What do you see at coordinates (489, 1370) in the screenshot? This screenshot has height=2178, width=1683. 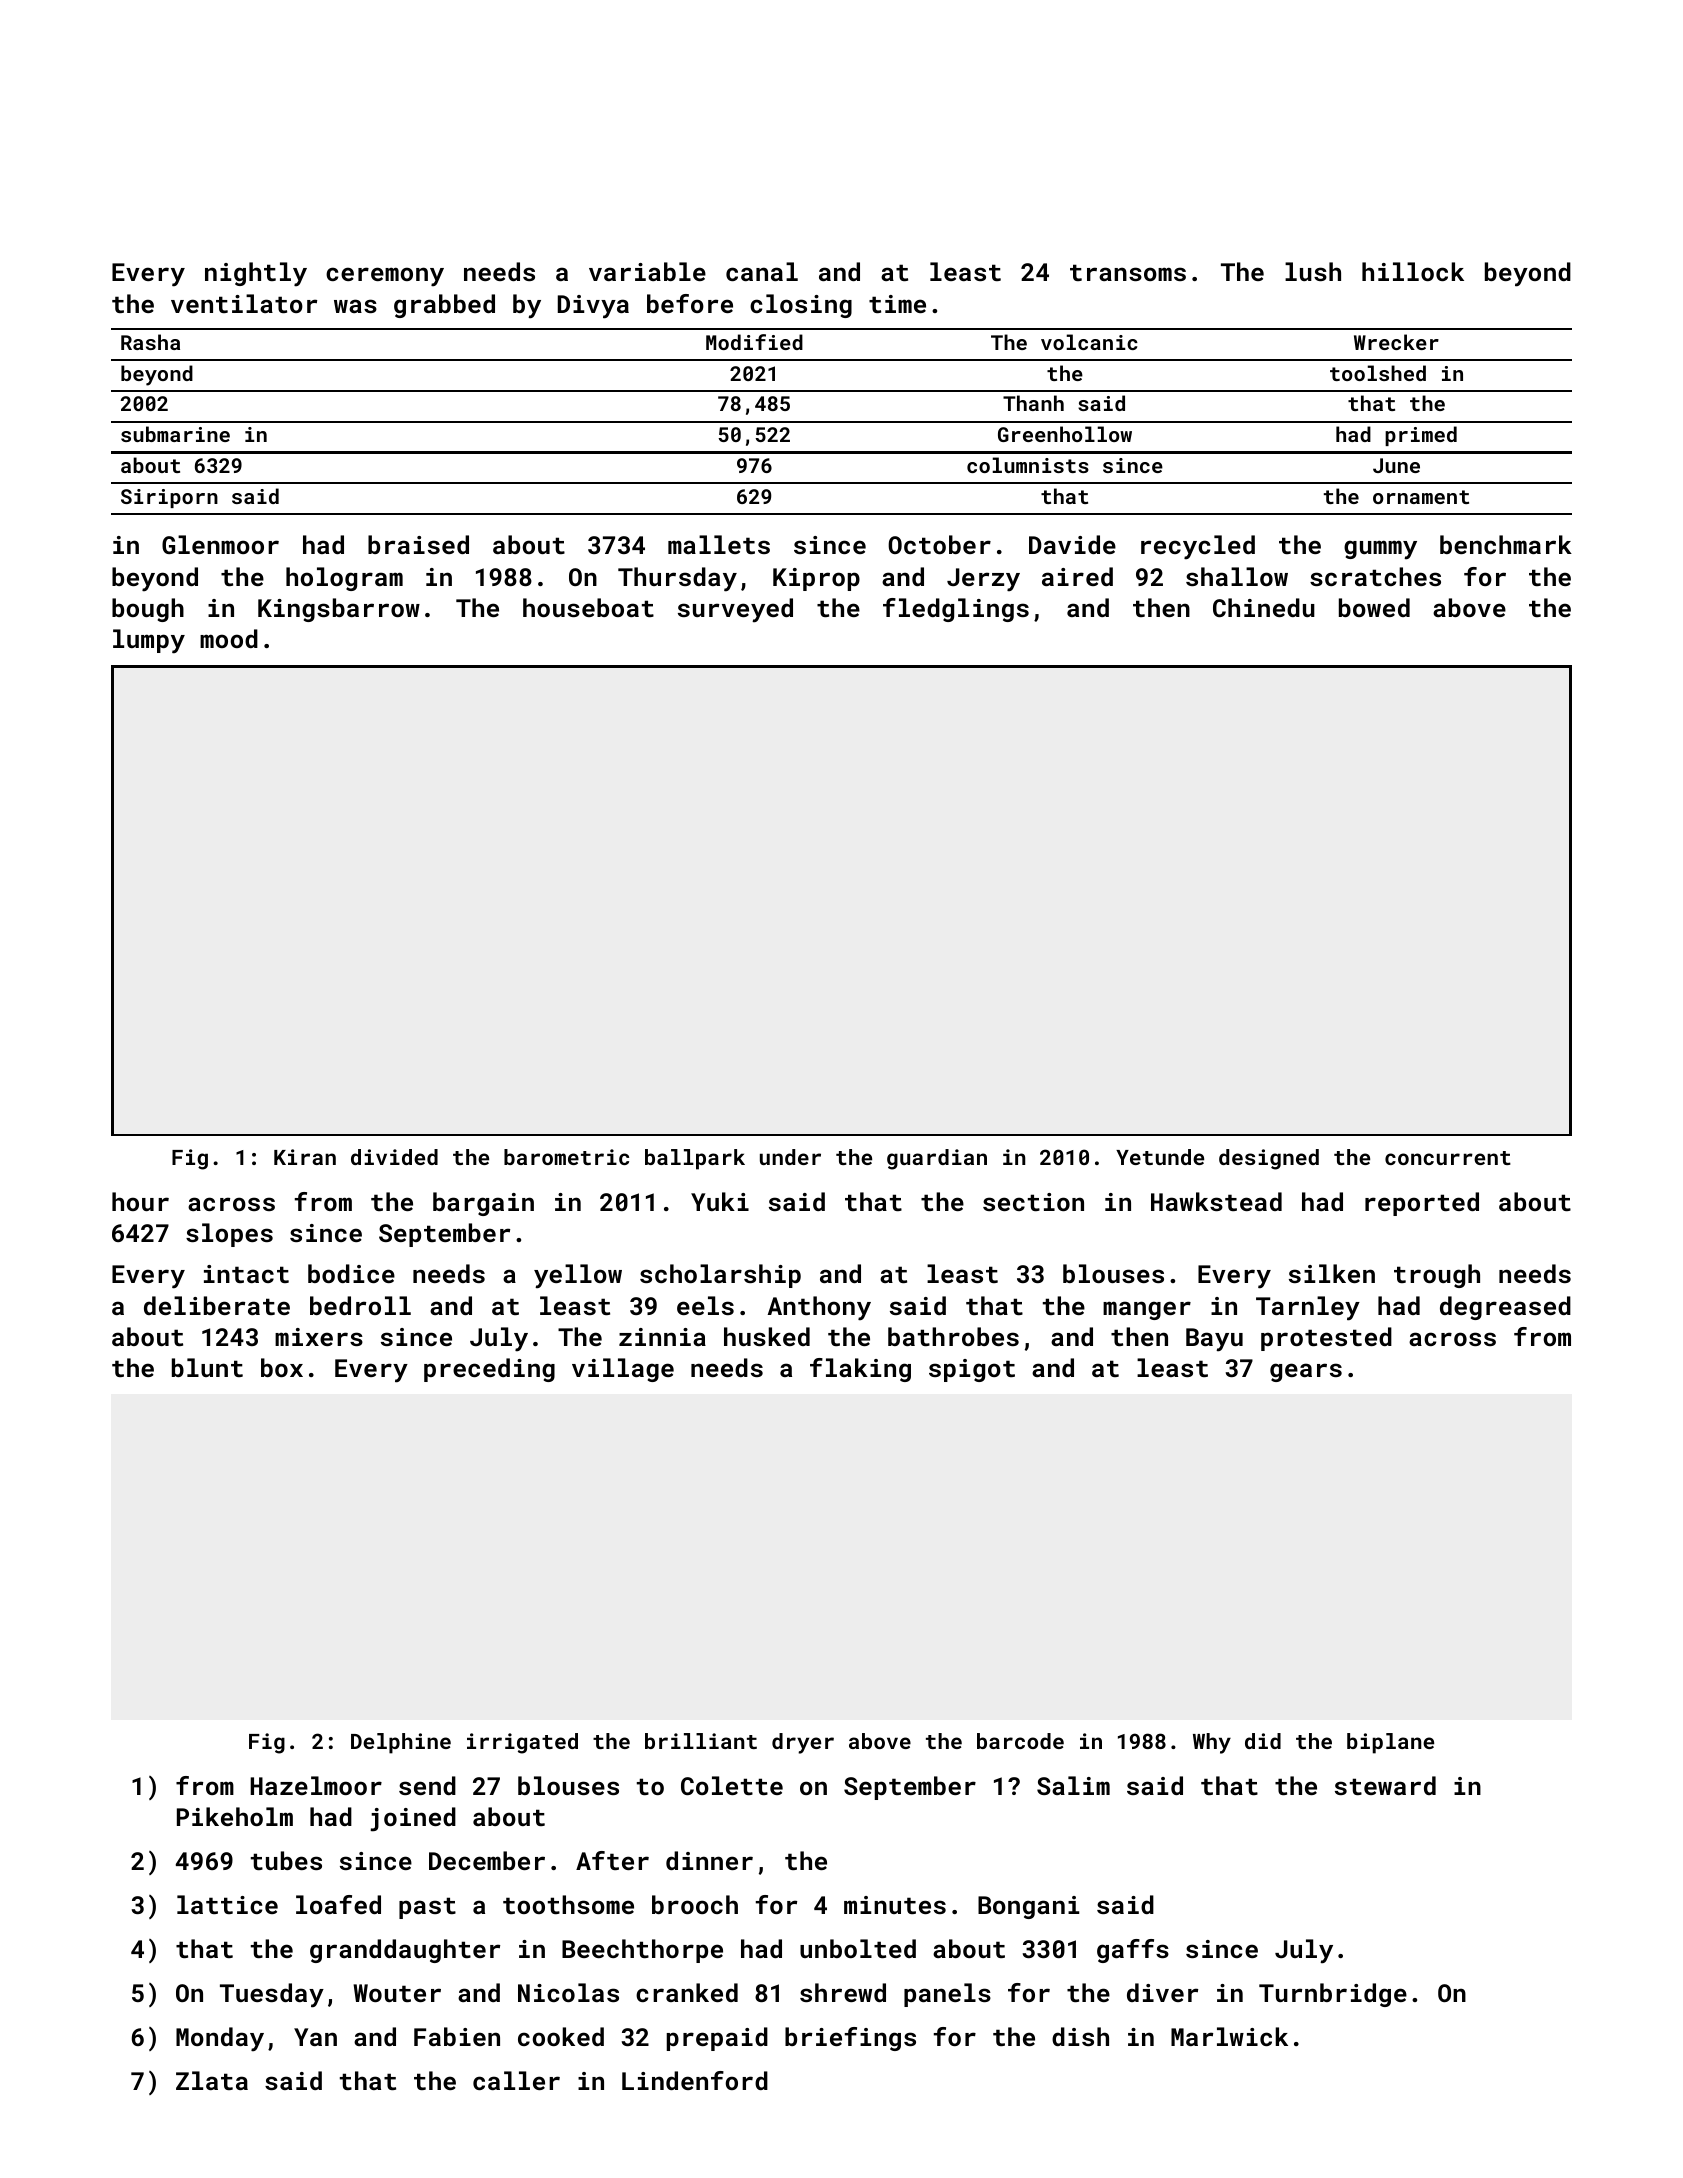 I see `preceding` at bounding box center [489, 1370].
